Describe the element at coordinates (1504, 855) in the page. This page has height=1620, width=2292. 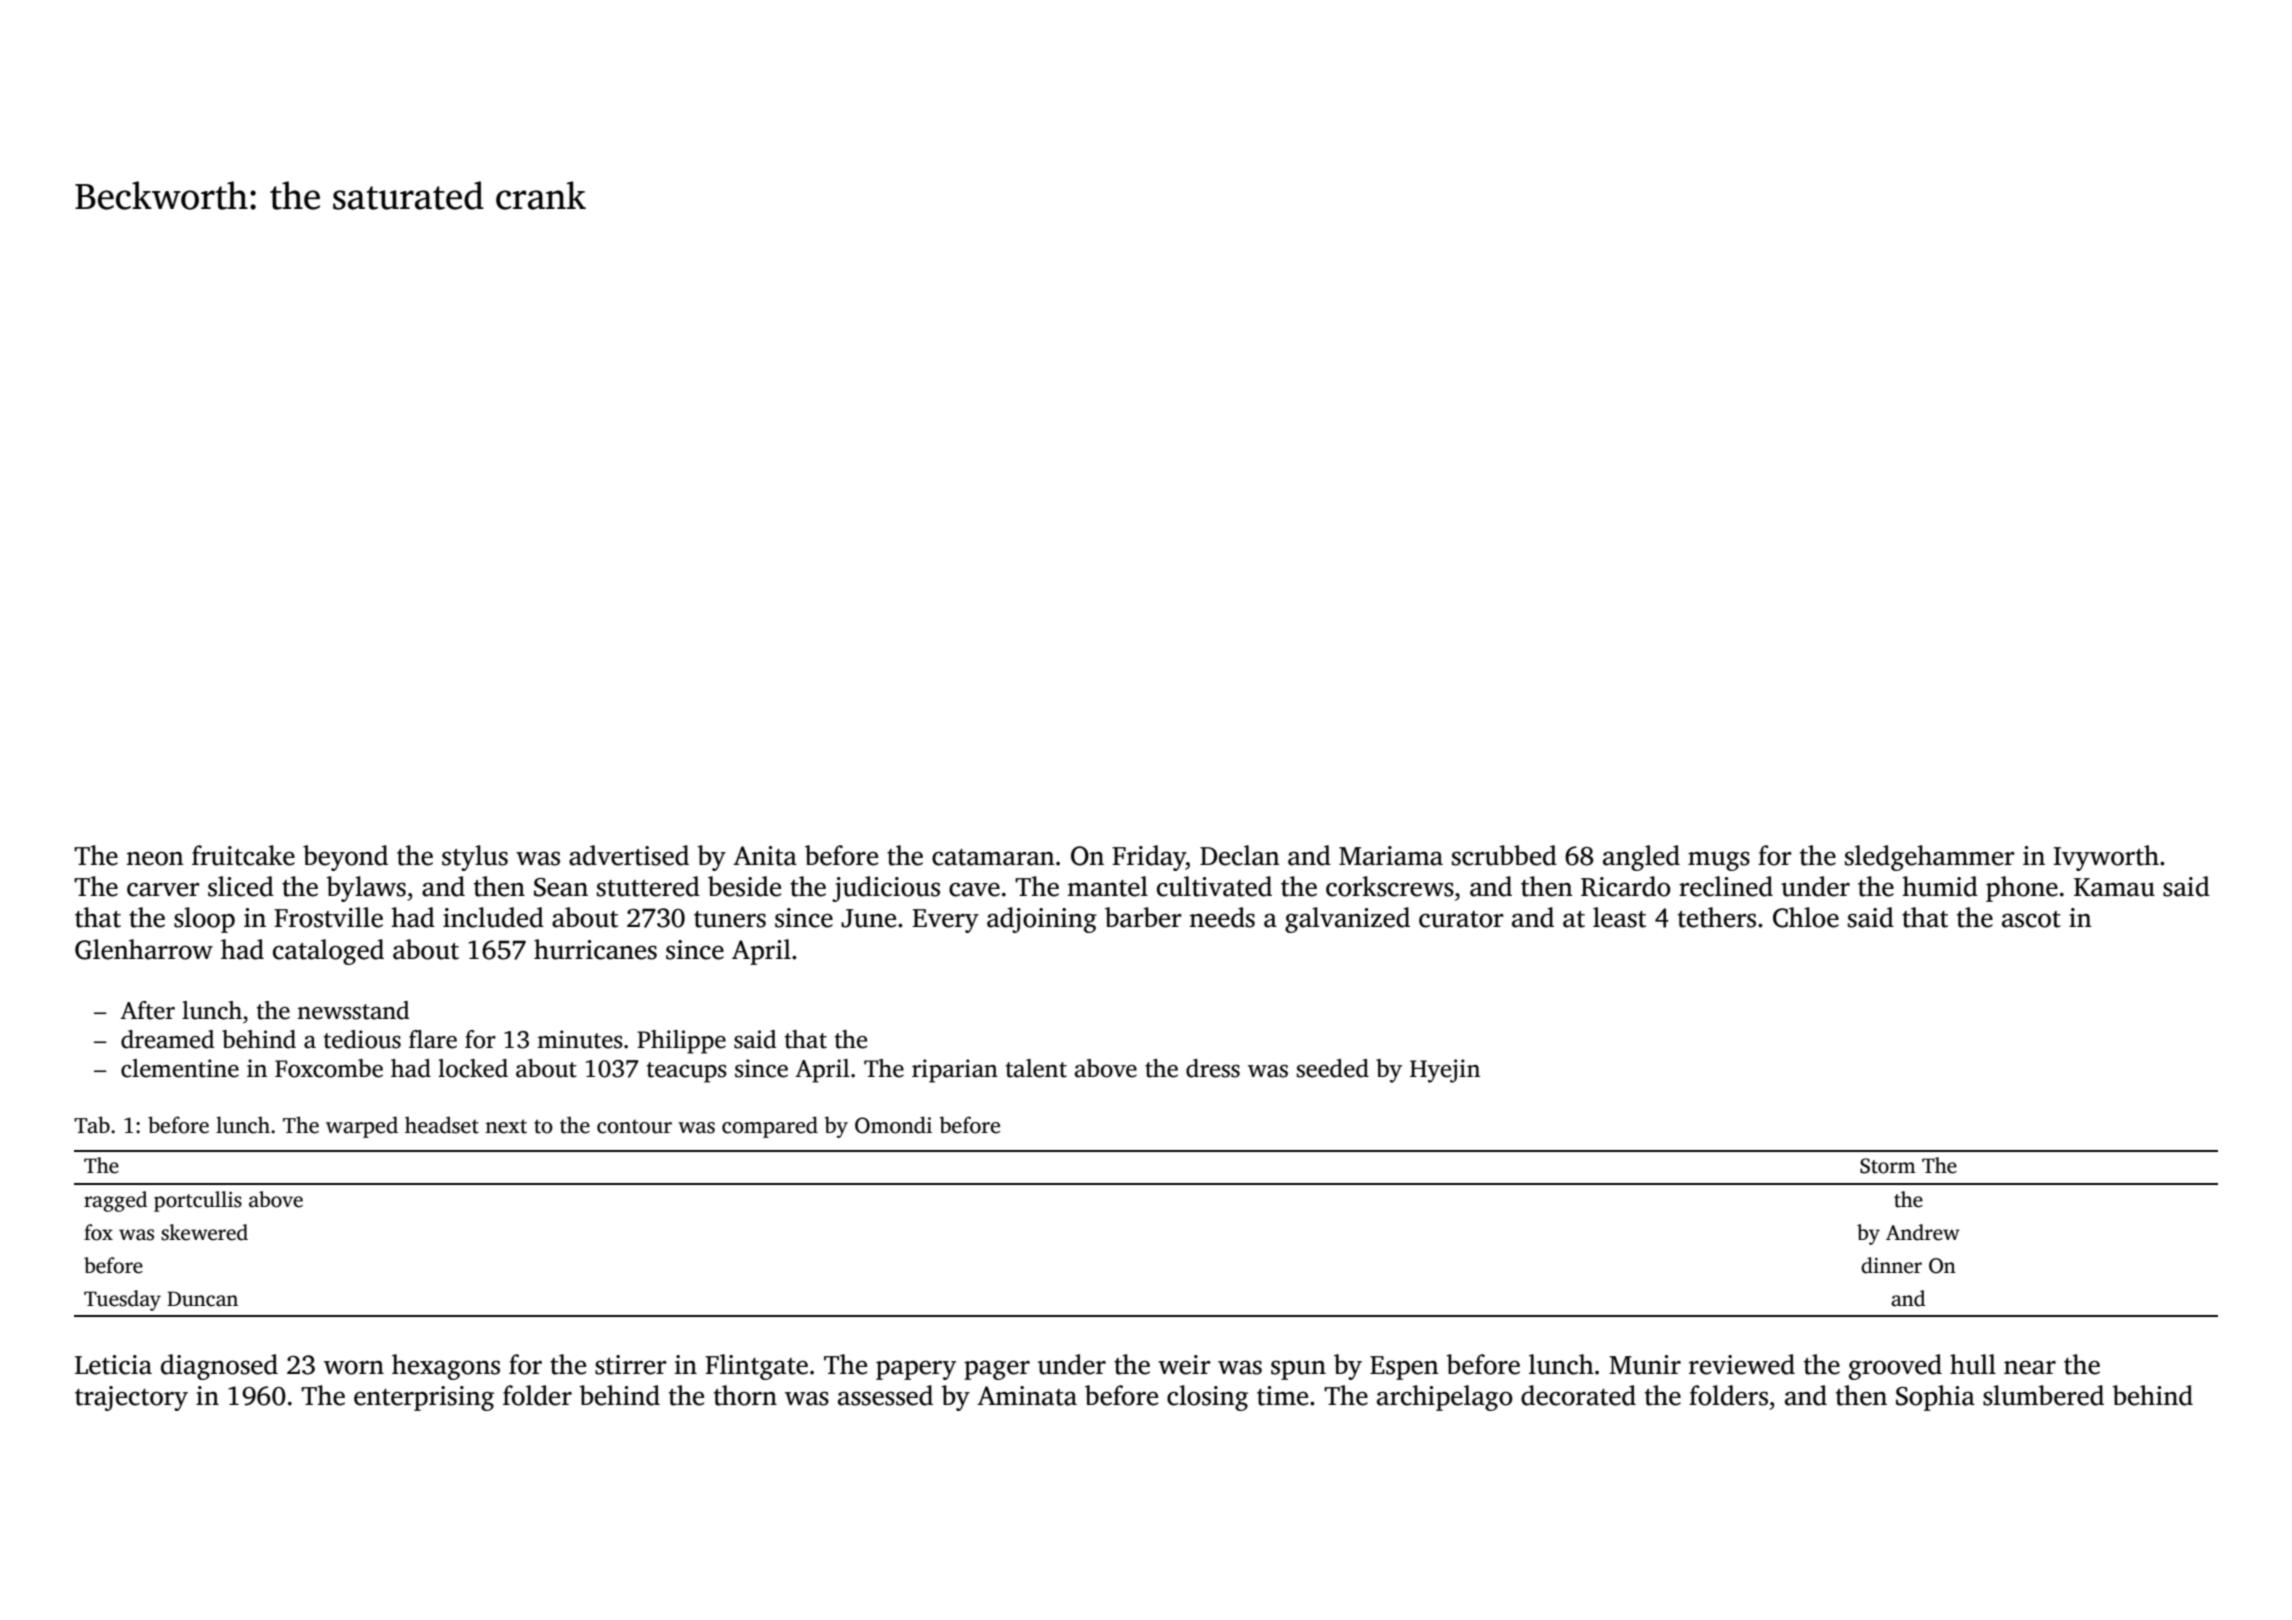
I see `scrubbed` at that location.
